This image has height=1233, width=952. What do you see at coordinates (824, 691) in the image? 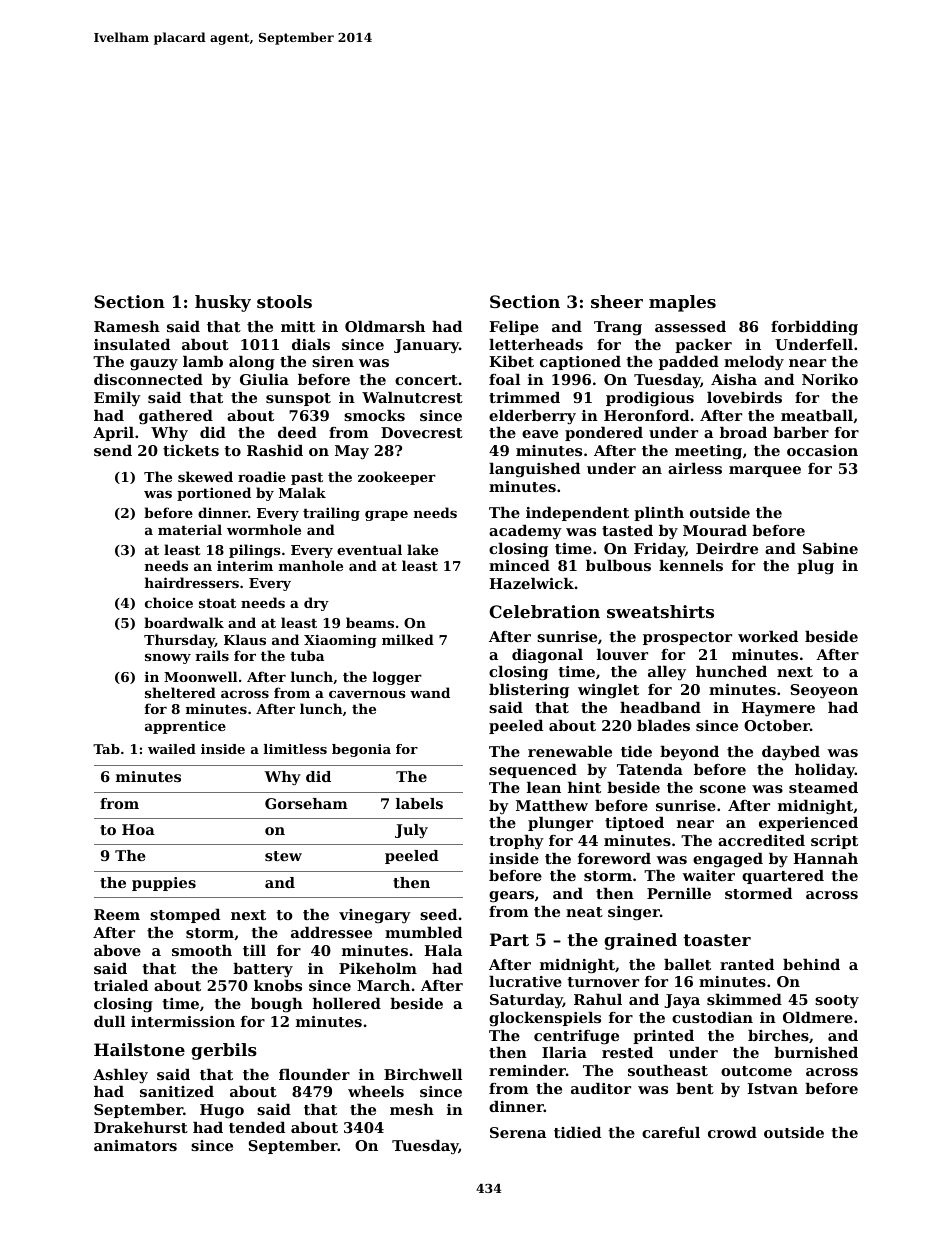
I see `Seoyeon` at bounding box center [824, 691].
